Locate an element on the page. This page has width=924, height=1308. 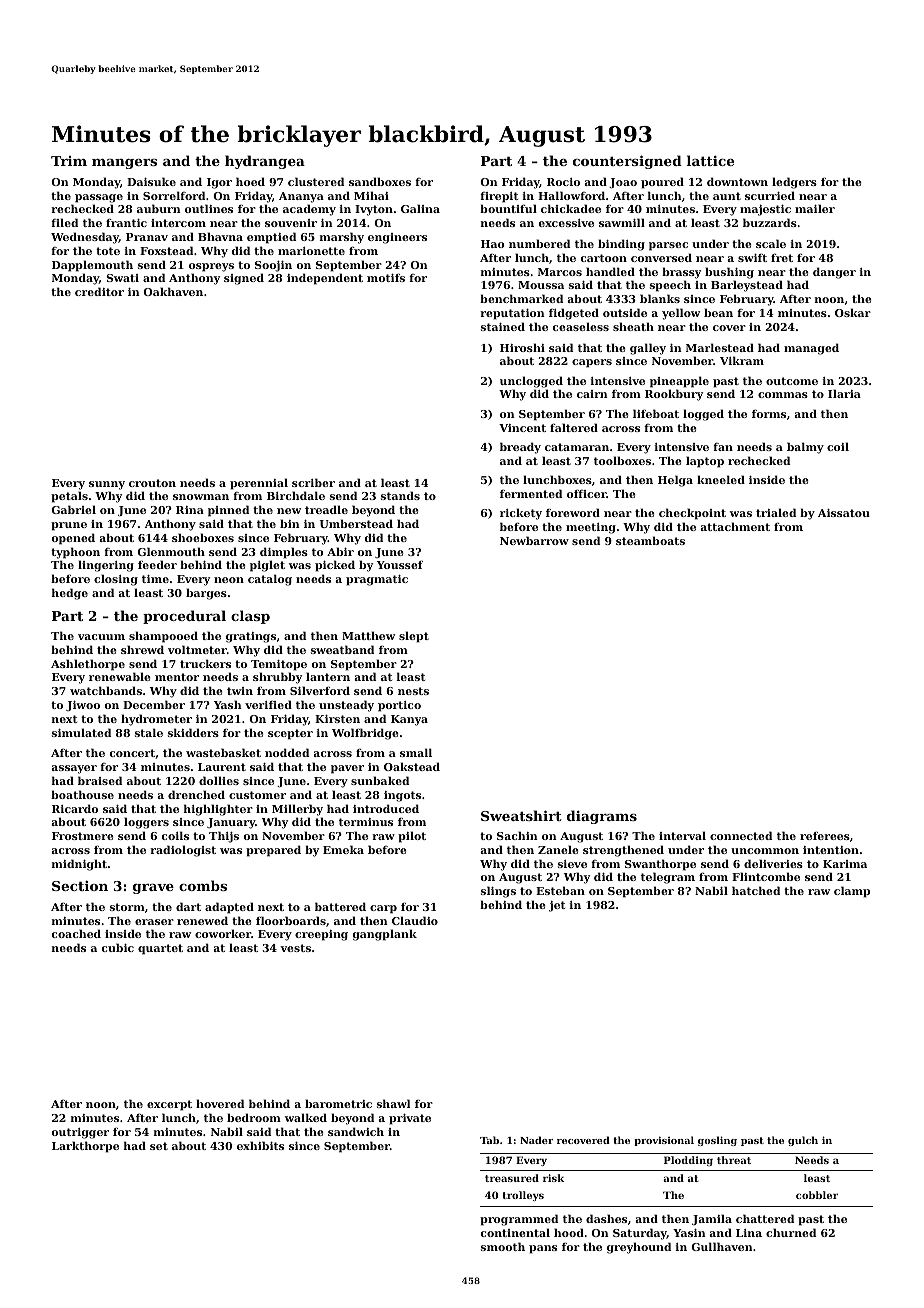
Abir is located at coordinates (340, 551).
